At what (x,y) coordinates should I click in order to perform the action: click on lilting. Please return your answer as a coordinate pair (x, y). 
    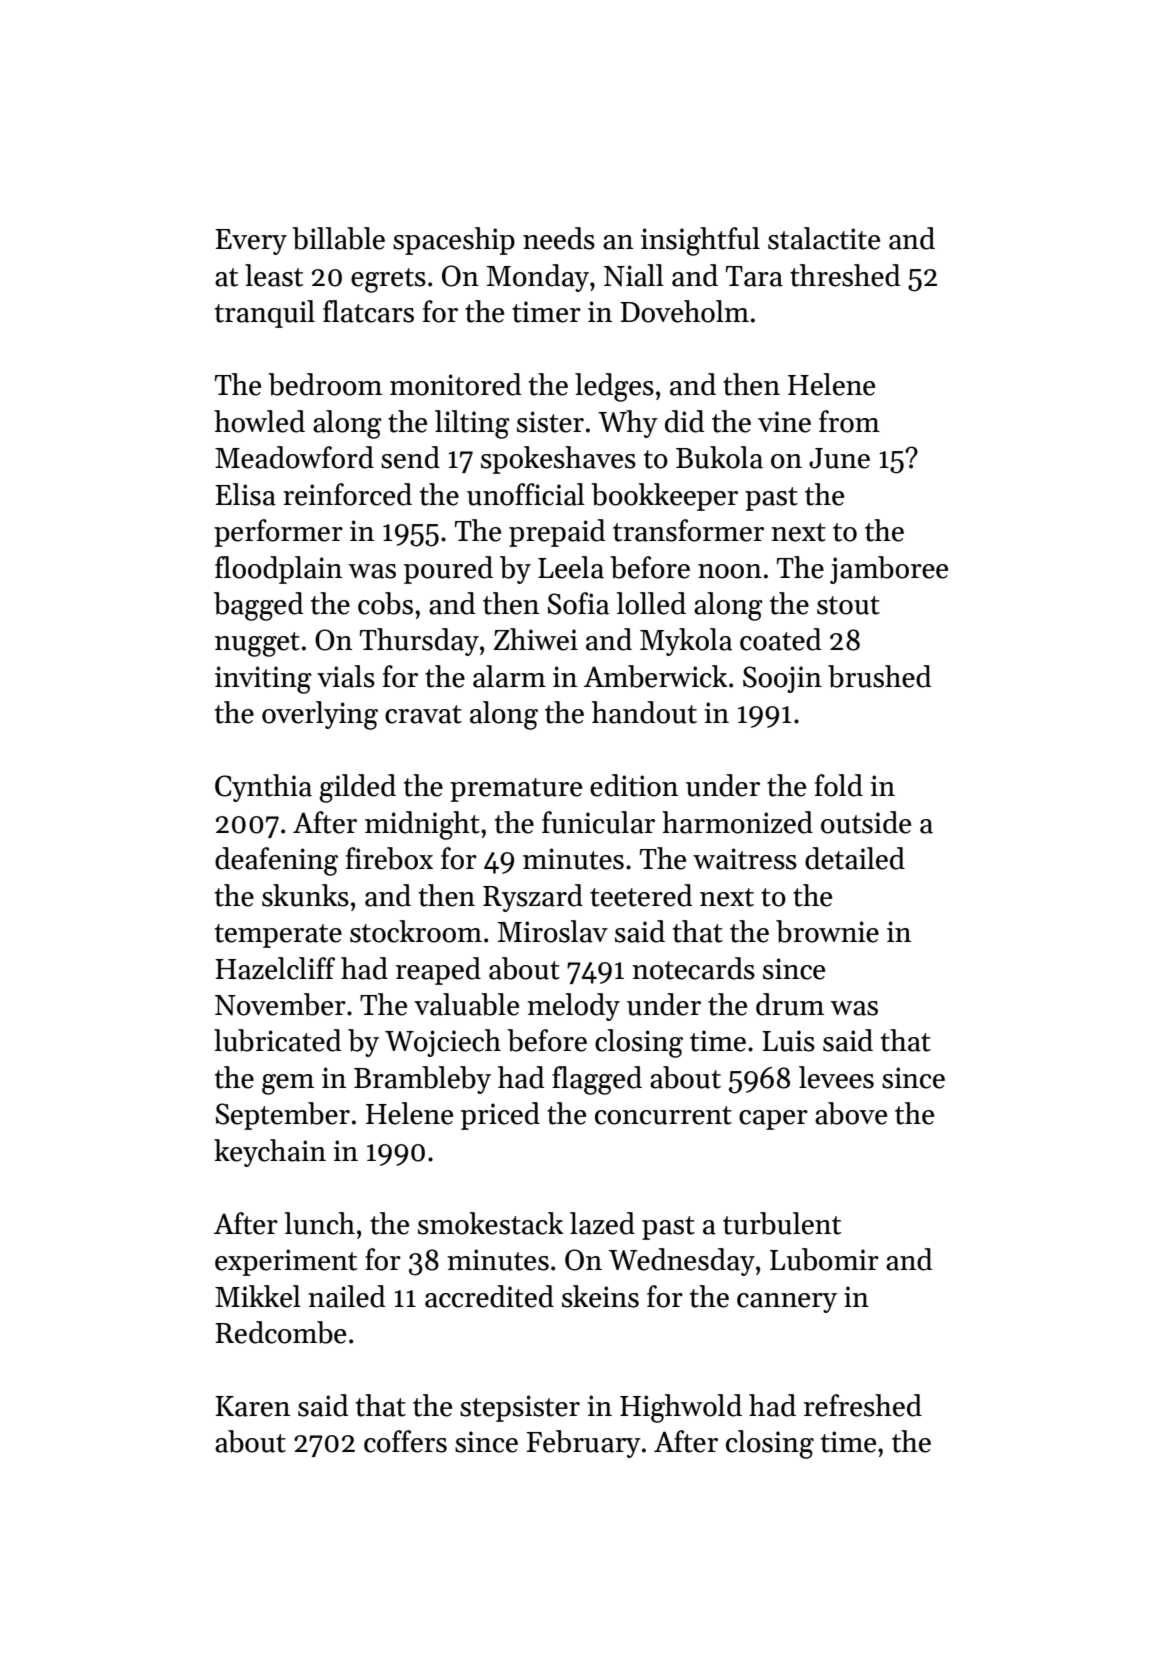
    Looking at the image, I should click on (472, 424).
